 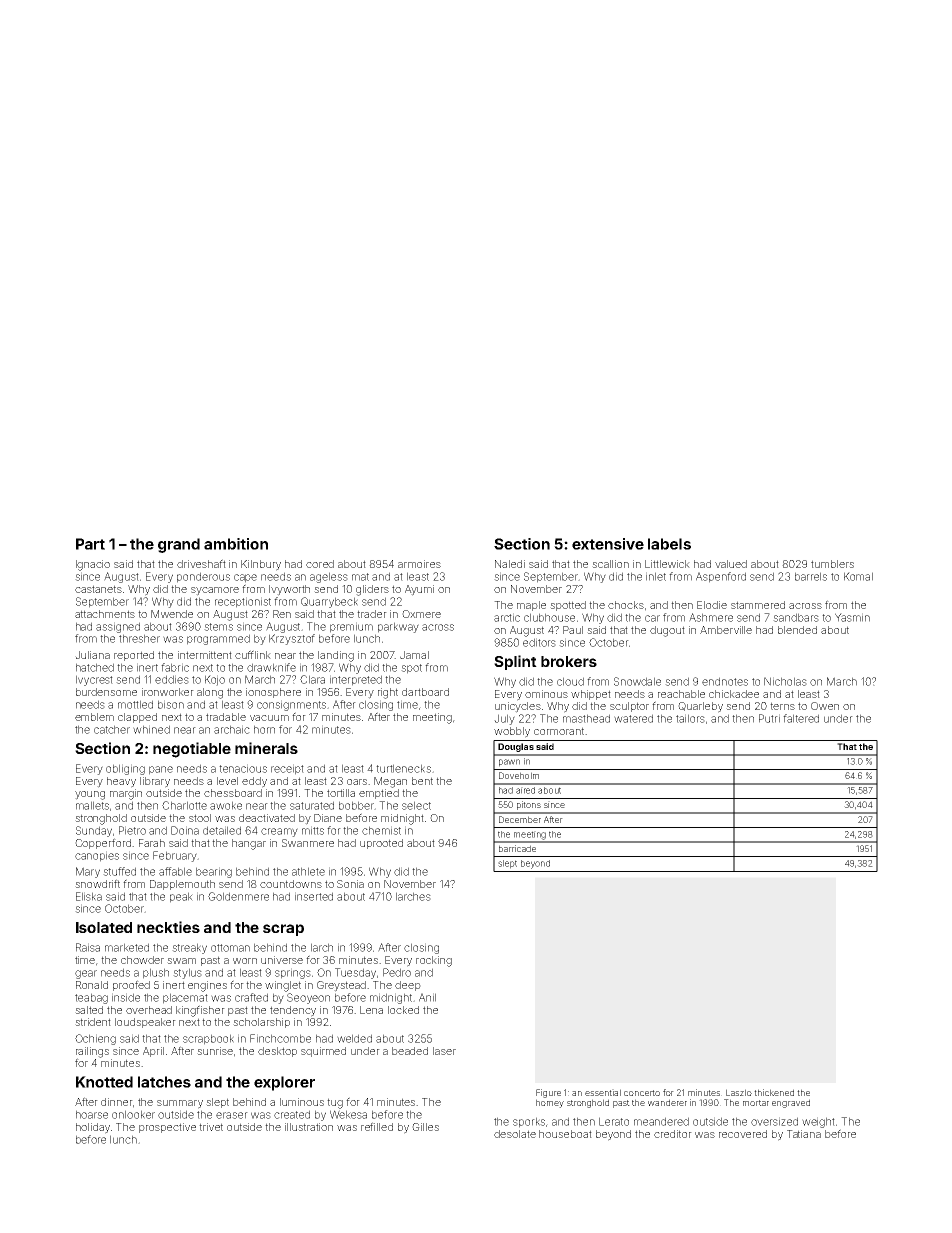 What do you see at coordinates (89, 896) in the screenshot?
I see `Eliska` at bounding box center [89, 896].
